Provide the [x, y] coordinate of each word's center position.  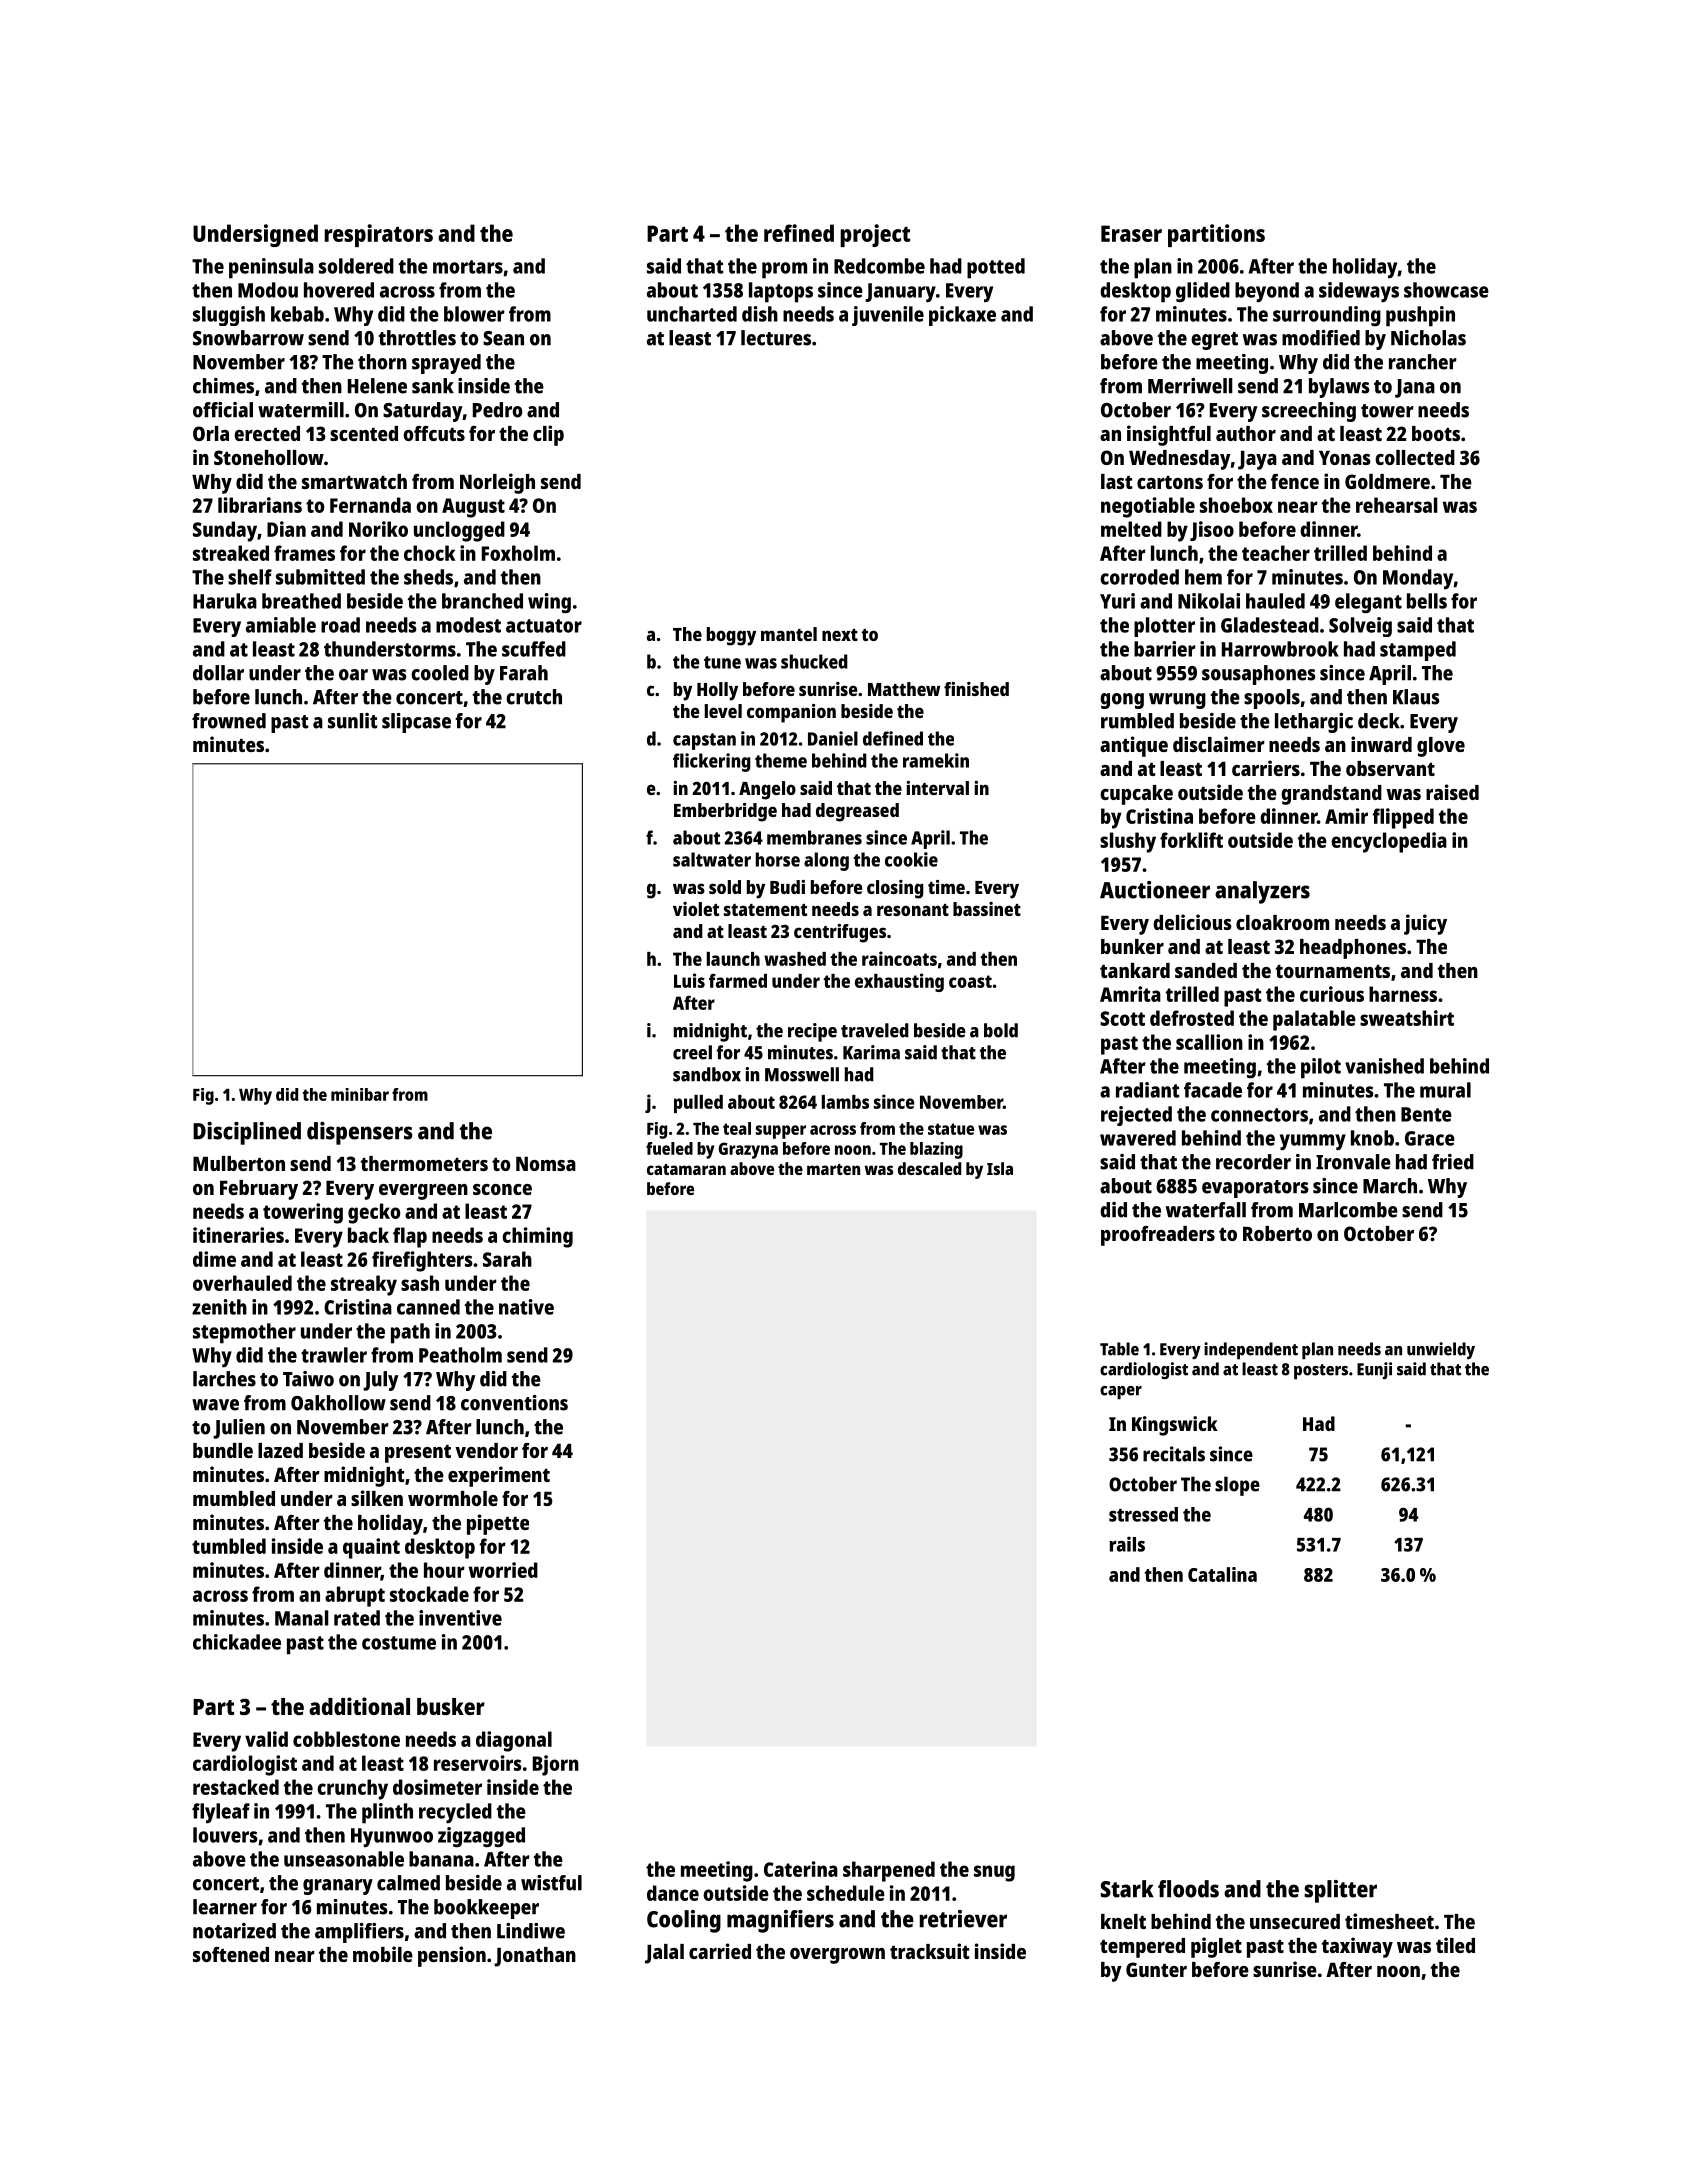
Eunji [1374, 1370]
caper [1121, 1393]
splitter [1340, 1891]
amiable [281, 625]
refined [799, 233]
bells [1427, 601]
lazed [280, 1450]
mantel [789, 634]
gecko [374, 1213]
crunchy [352, 1789]
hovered [339, 290]
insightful [1169, 435]
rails [1127, 1544]
